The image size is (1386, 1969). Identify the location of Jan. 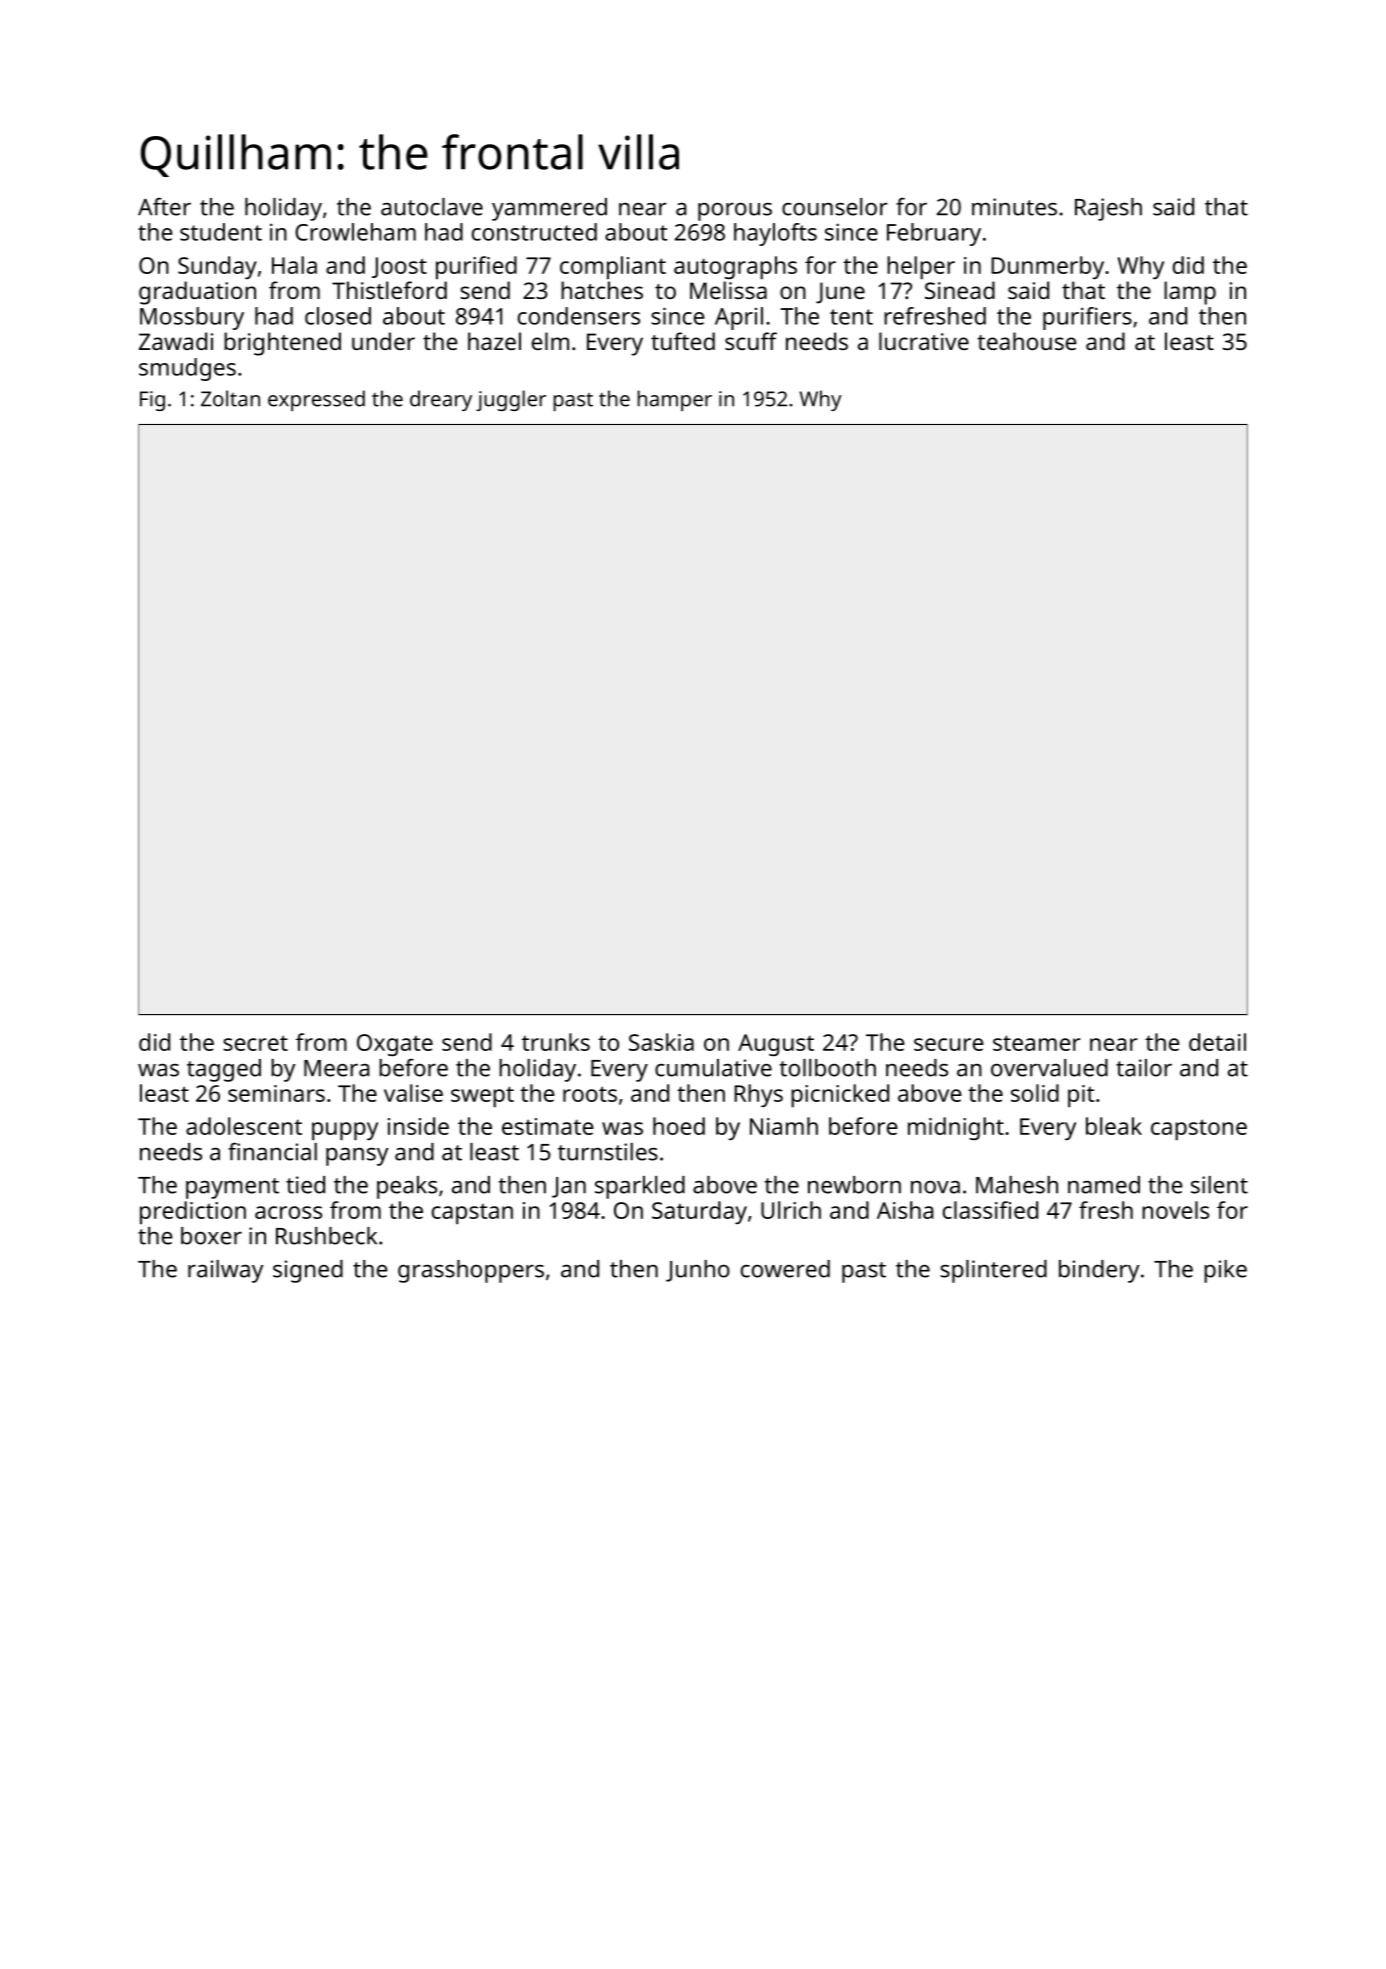
(569, 1187).
